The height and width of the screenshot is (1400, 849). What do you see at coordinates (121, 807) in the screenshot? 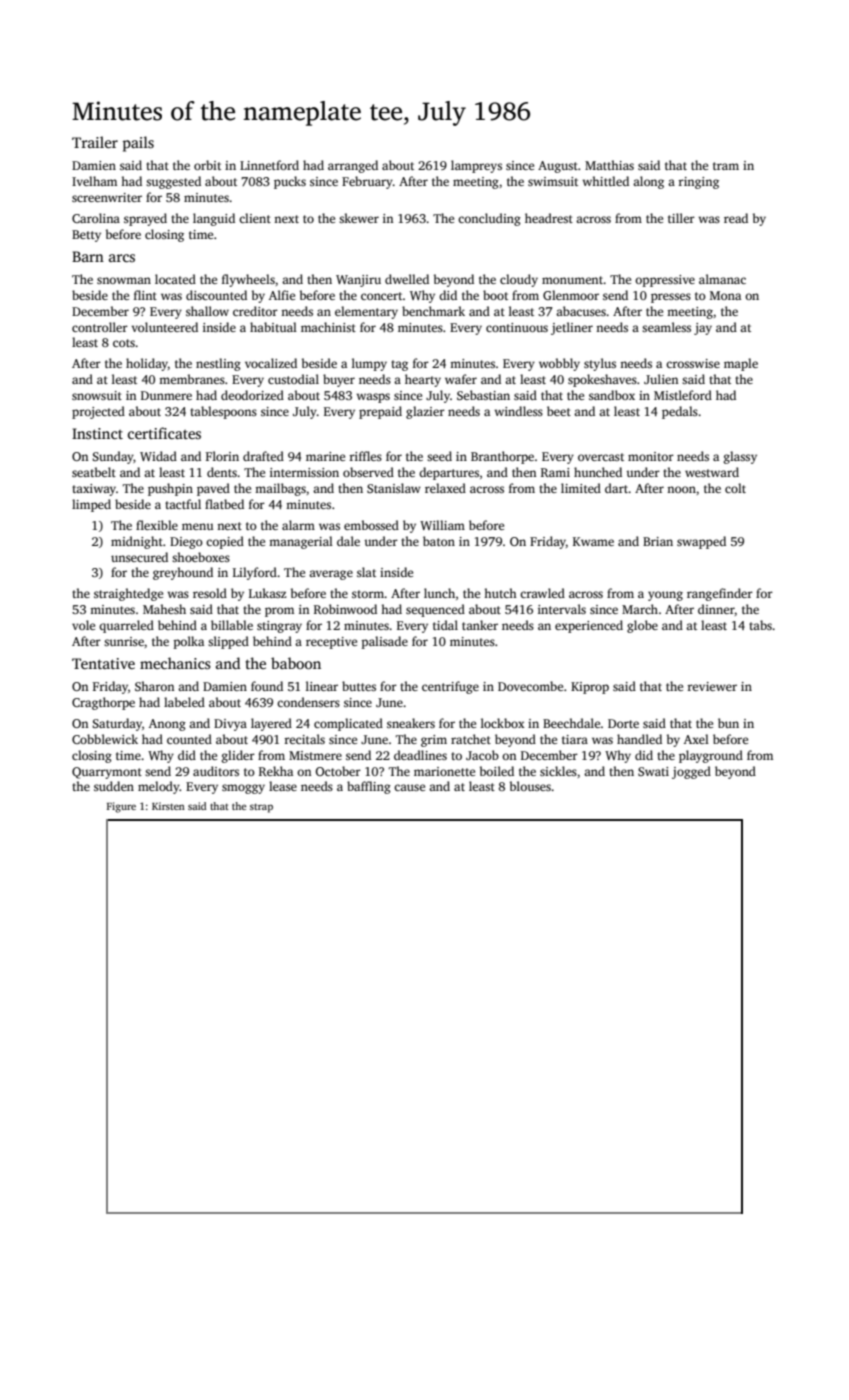
I see `Figure` at bounding box center [121, 807].
